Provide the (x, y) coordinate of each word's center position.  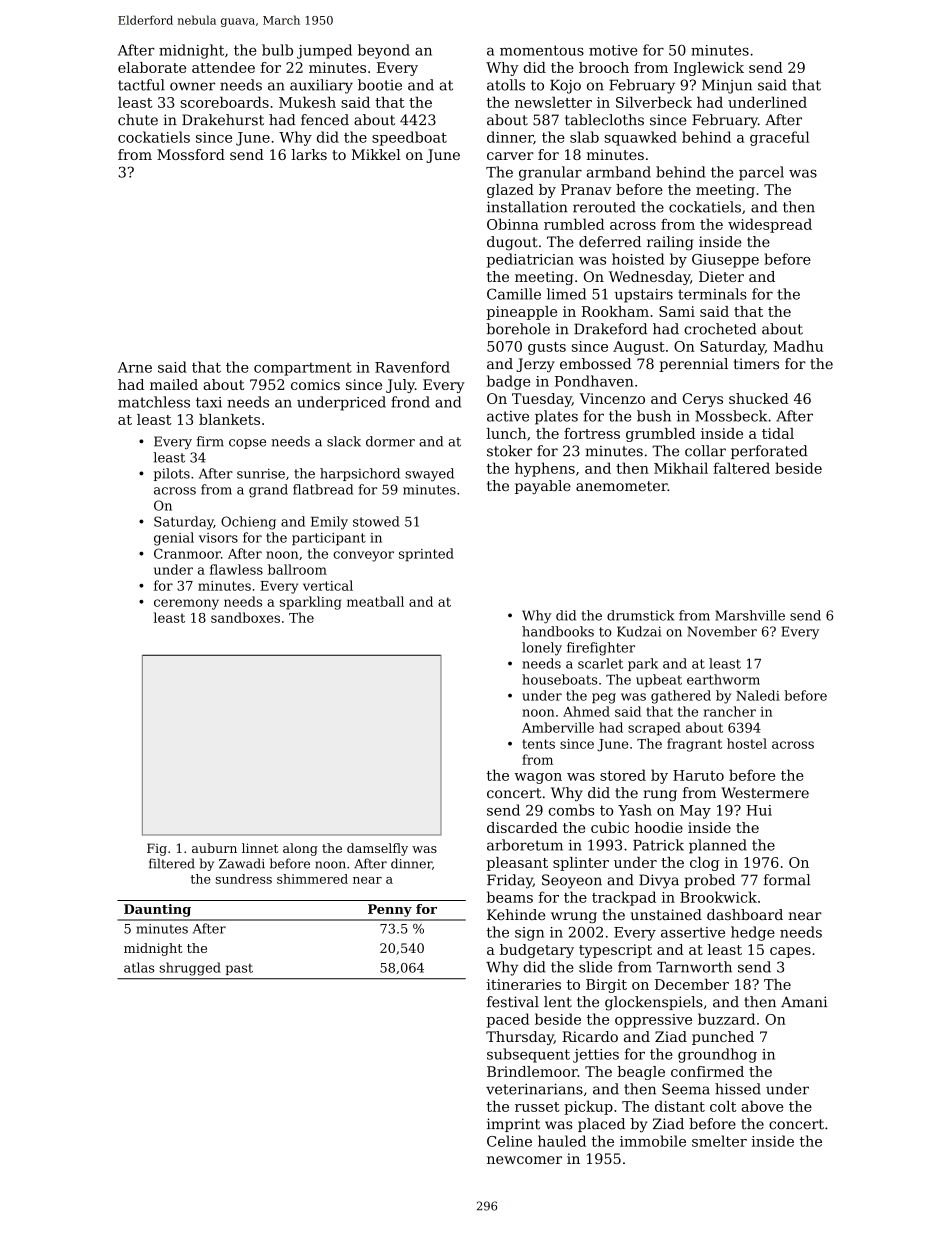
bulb (277, 50)
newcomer (524, 1160)
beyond (384, 51)
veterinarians (534, 1089)
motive (613, 50)
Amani (804, 1002)
